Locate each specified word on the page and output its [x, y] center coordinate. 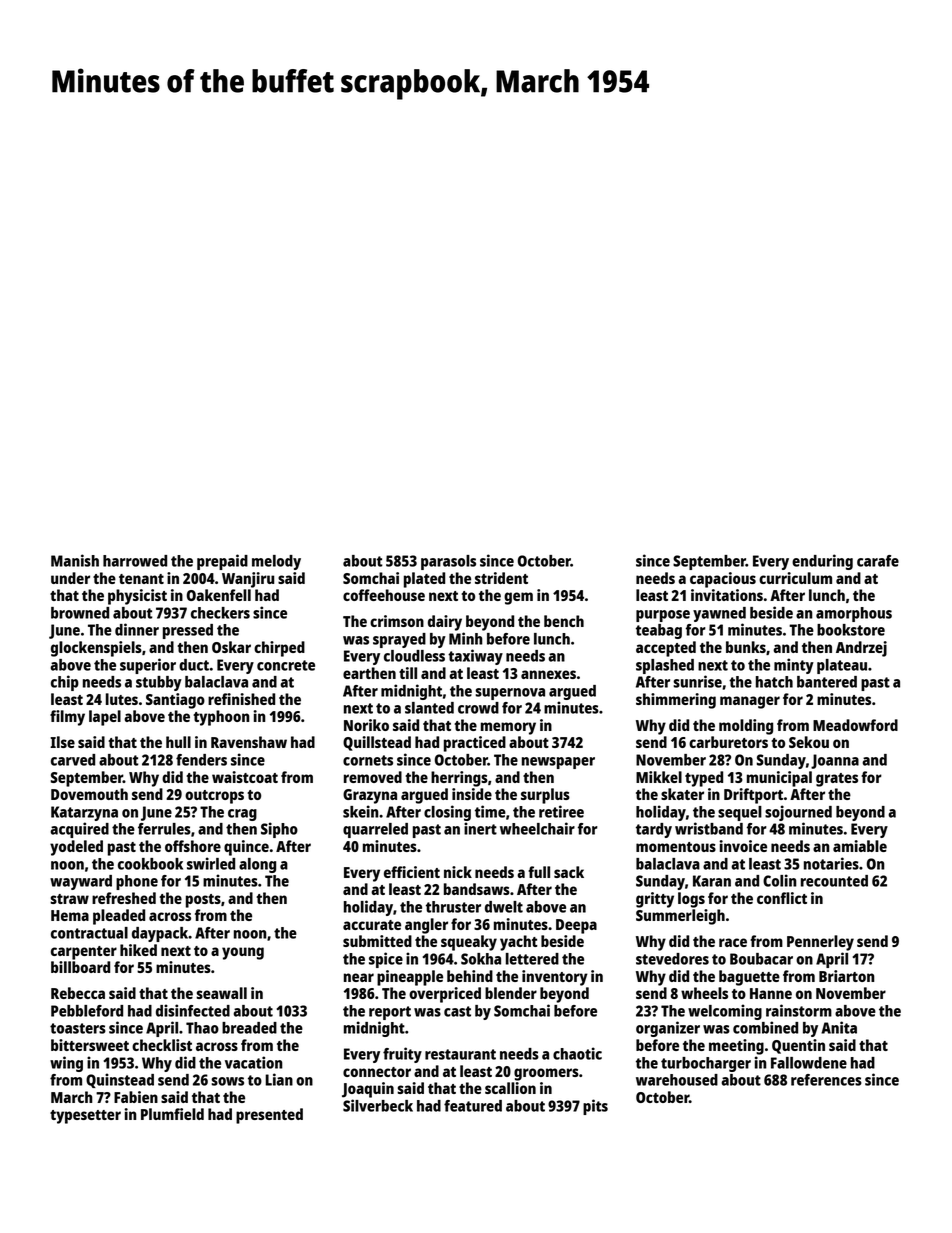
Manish [75, 560]
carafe [878, 561]
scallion [510, 1088]
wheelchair [537, 828]
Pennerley [820, 943]
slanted [429, 708]
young [243, 953]
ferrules [164, 829]
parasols [448, 562]
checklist [162, 1045]
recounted [834, 881]
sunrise [697, 681]
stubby [159, 683]
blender [511, 993]
